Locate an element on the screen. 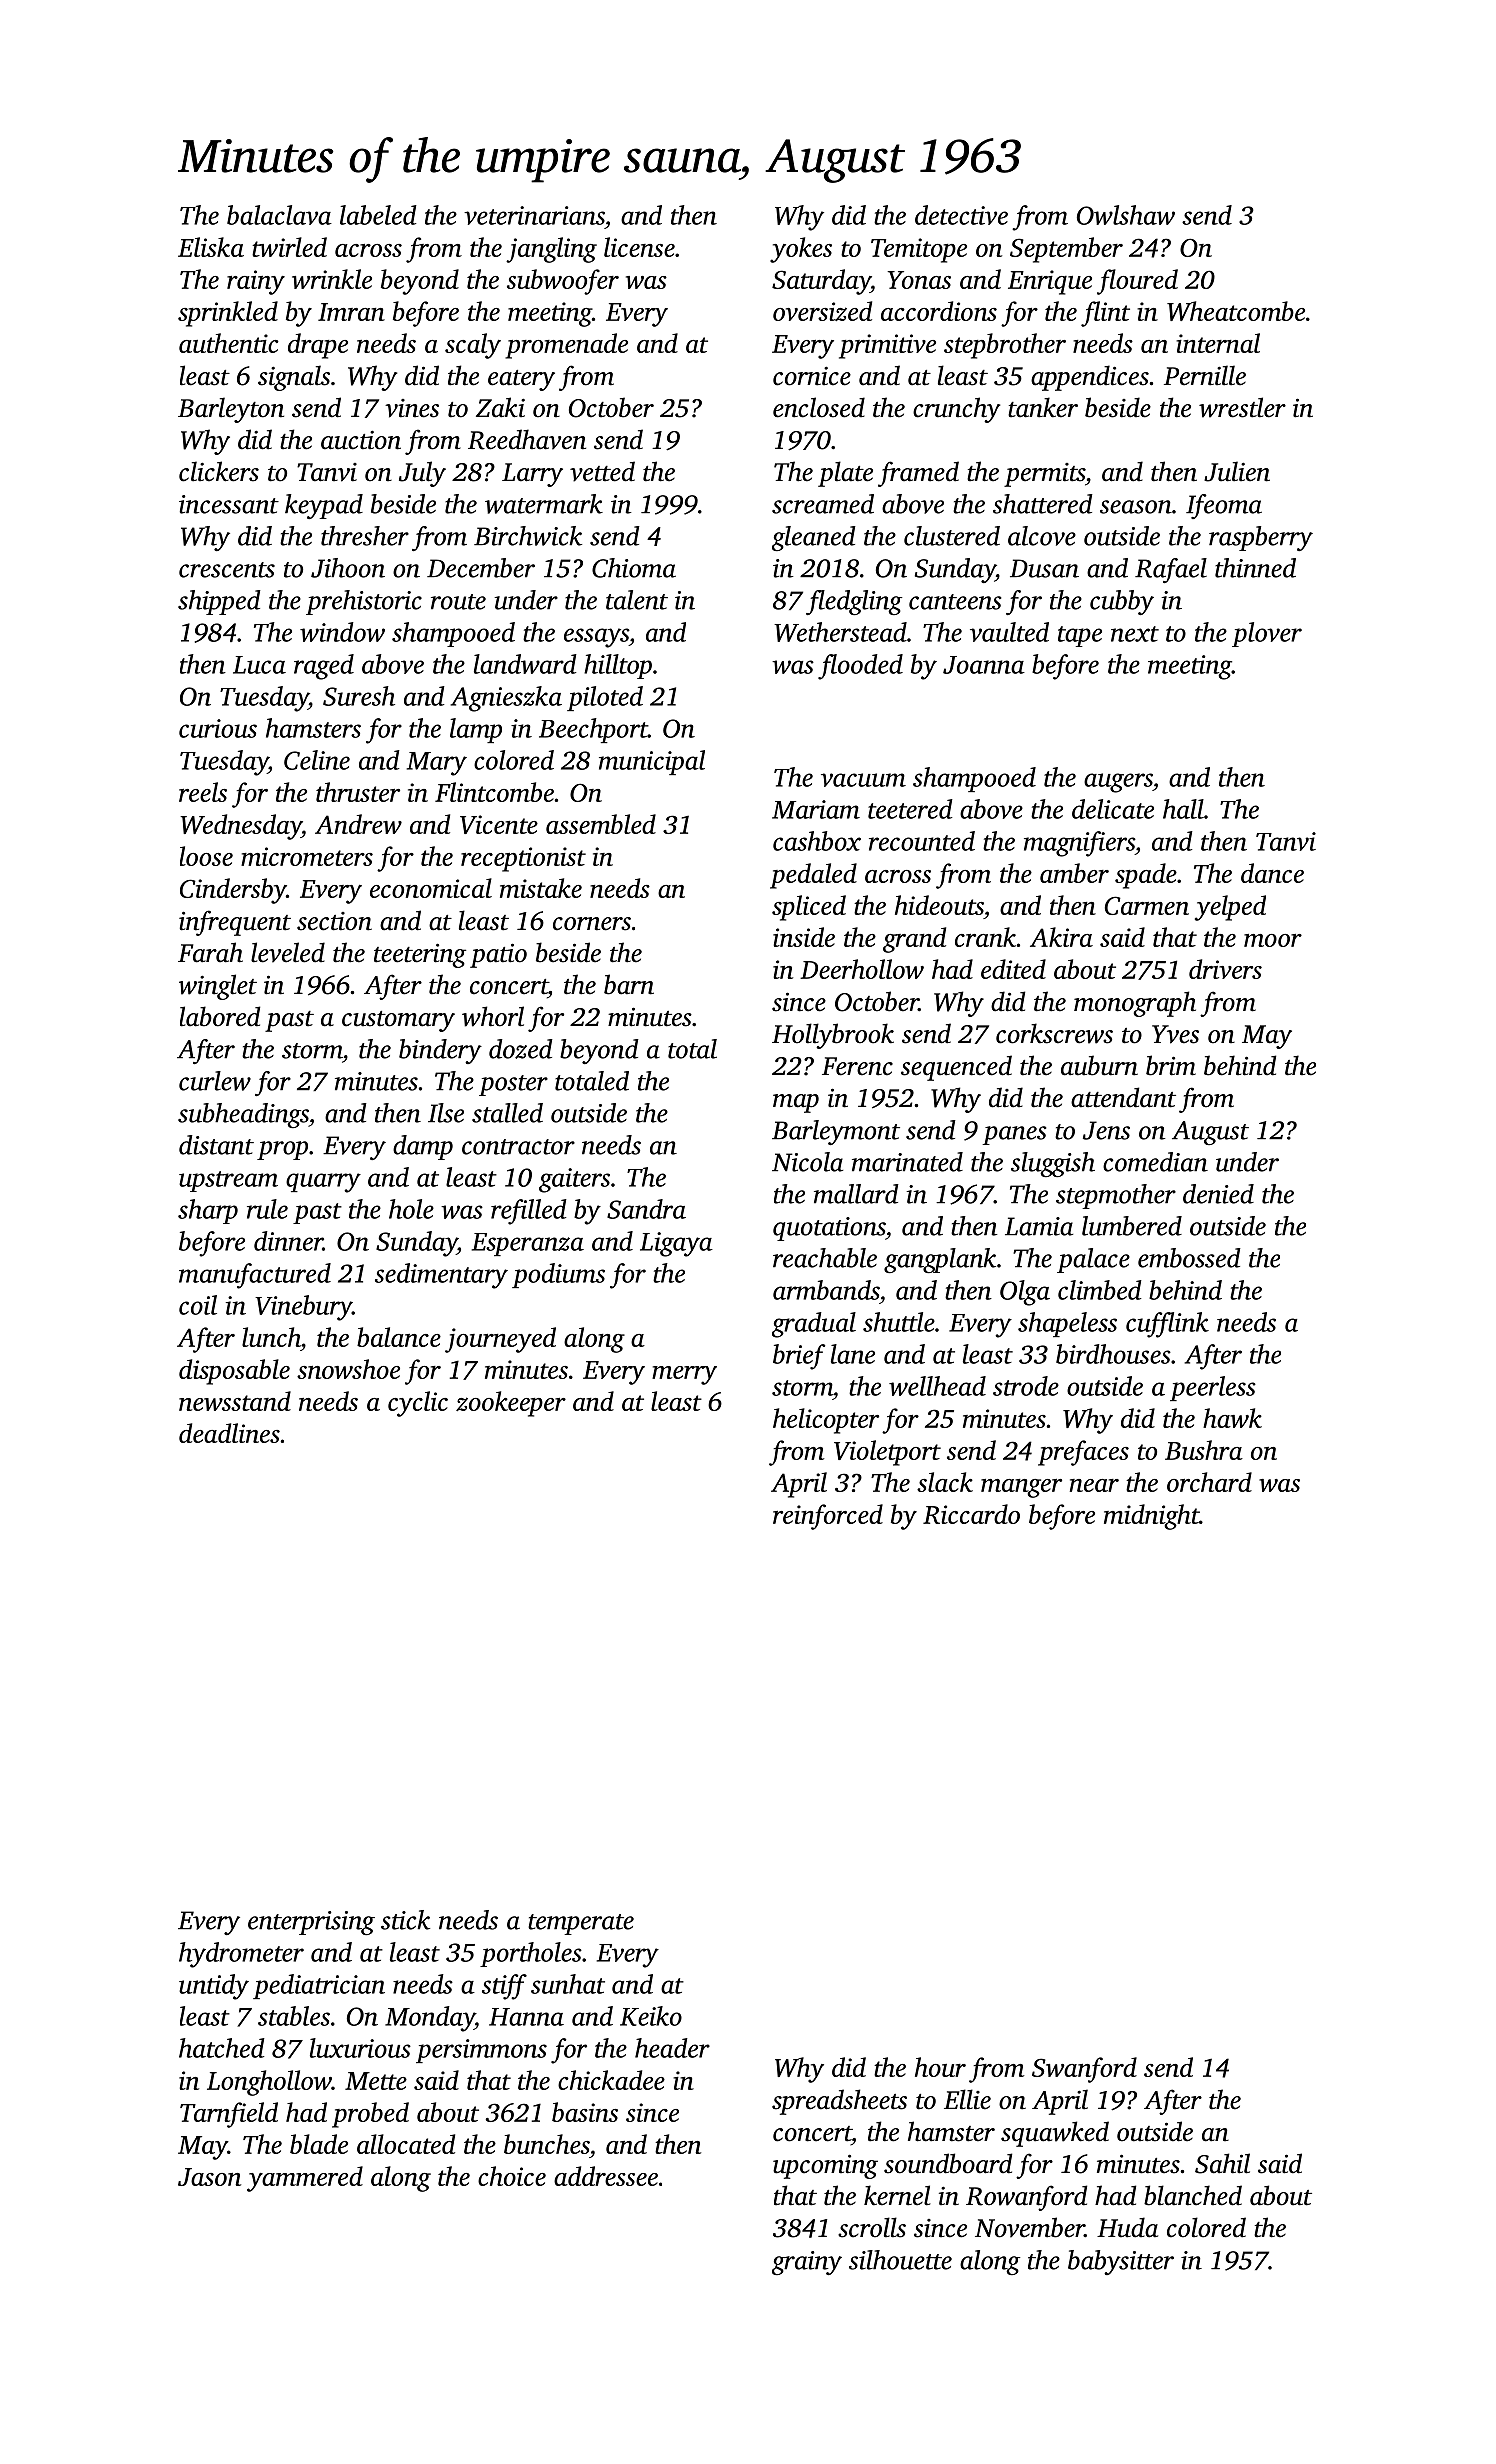  flooded is located at coordinates (860, 667).
